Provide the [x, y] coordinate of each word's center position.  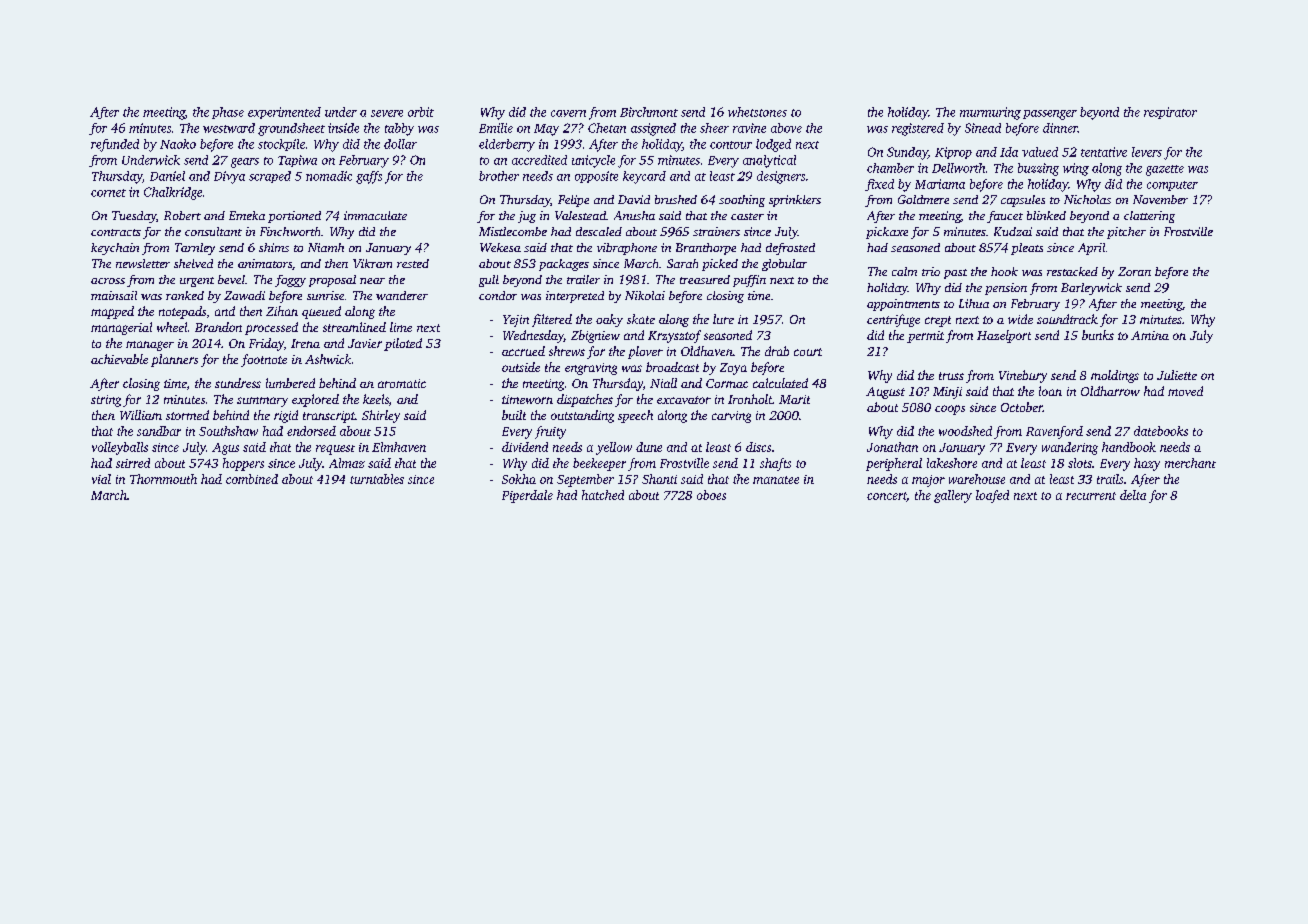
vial [101, 479]
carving [731, 417]
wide [1020, 319]
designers [781, 177]
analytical [769, 161]
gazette [1165, 170]
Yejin [516, 321]
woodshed [965, 431]
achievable [119, 359]
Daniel [167, 176]
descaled [599, 231]
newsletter [143, 263]
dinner [1060, 128]
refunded [115, 145]
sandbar [159, 431]
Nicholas [1087, 199]
